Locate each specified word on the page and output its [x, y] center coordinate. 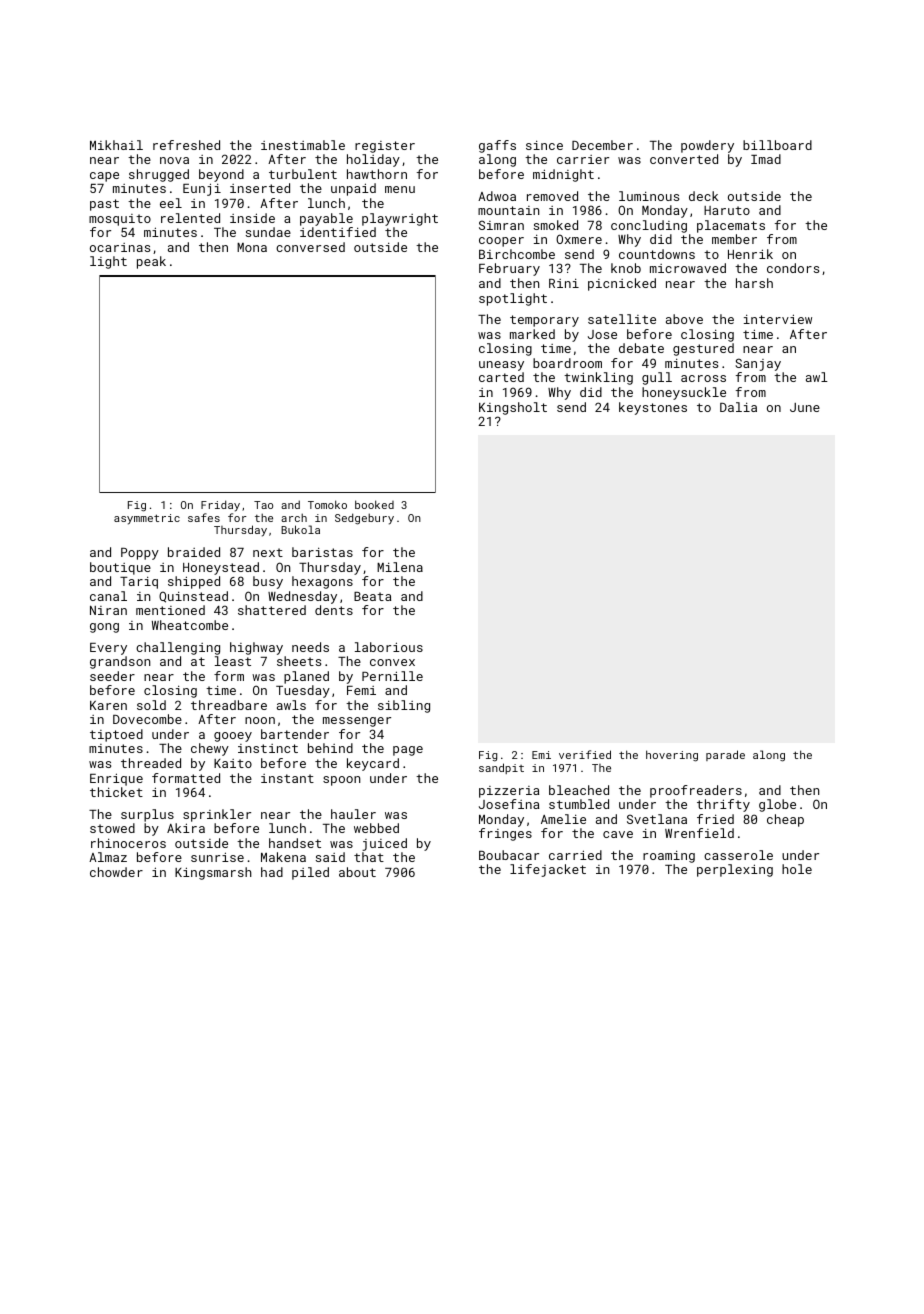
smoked [556, 225]
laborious [389, 647]
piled [310, 873]
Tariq [139, 582]
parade [725, 755]
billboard [777, 145]
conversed [310, 247]
